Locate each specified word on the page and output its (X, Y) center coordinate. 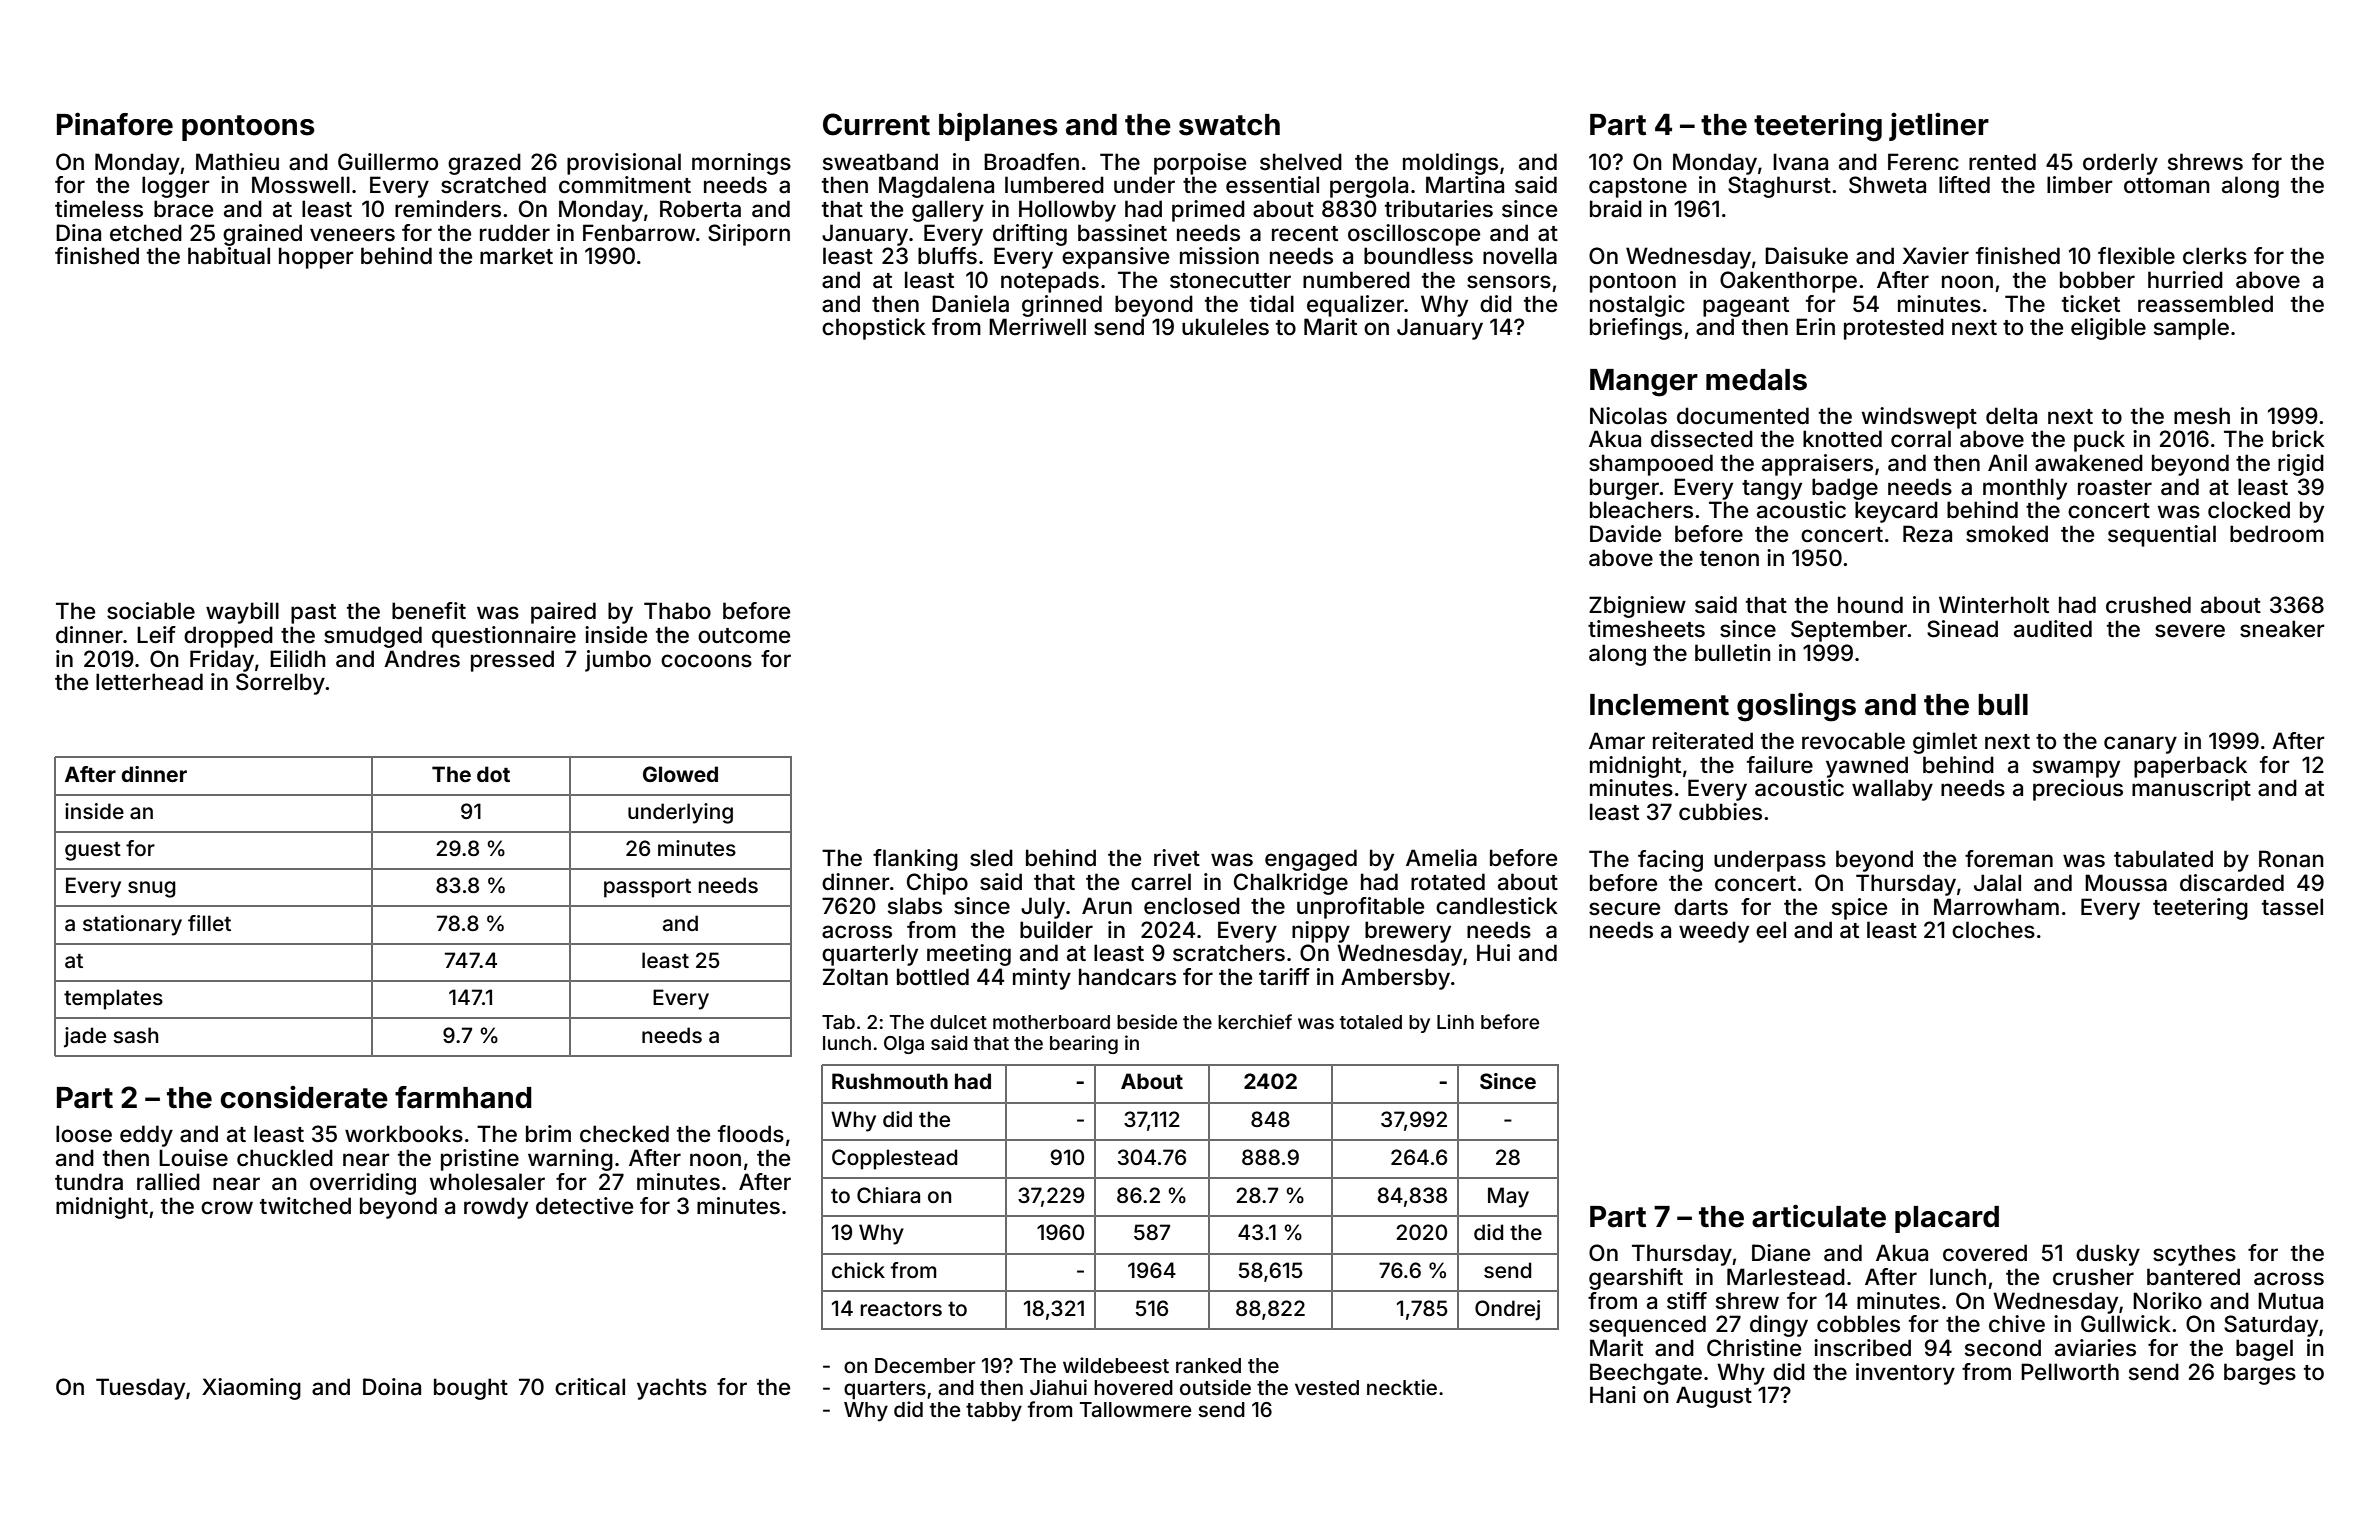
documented (1743, 416)
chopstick (874, 329)
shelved (1301, 162)
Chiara (888, 1195)
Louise (193, 1158)
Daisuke (1806, 256)
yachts (672, 1389)
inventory (1905, 1374)
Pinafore (115, 124)
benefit (429, 611)
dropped (228, 637)
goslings (1796, 707)
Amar (1617, 741)
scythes (2194, 1255)
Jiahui (1058, 1387)
